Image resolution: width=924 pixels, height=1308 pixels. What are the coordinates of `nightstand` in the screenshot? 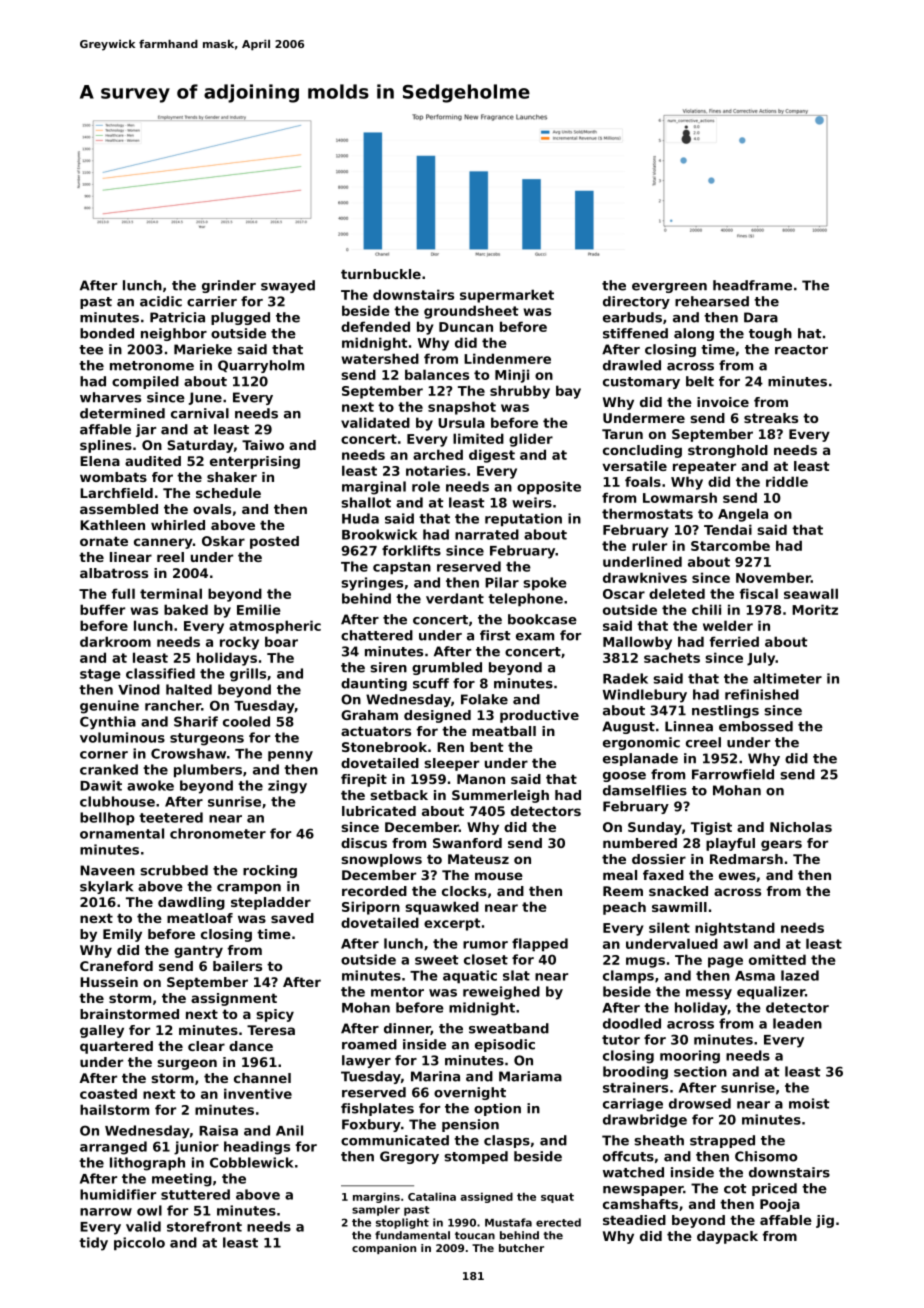 It's located at (735, 929).
